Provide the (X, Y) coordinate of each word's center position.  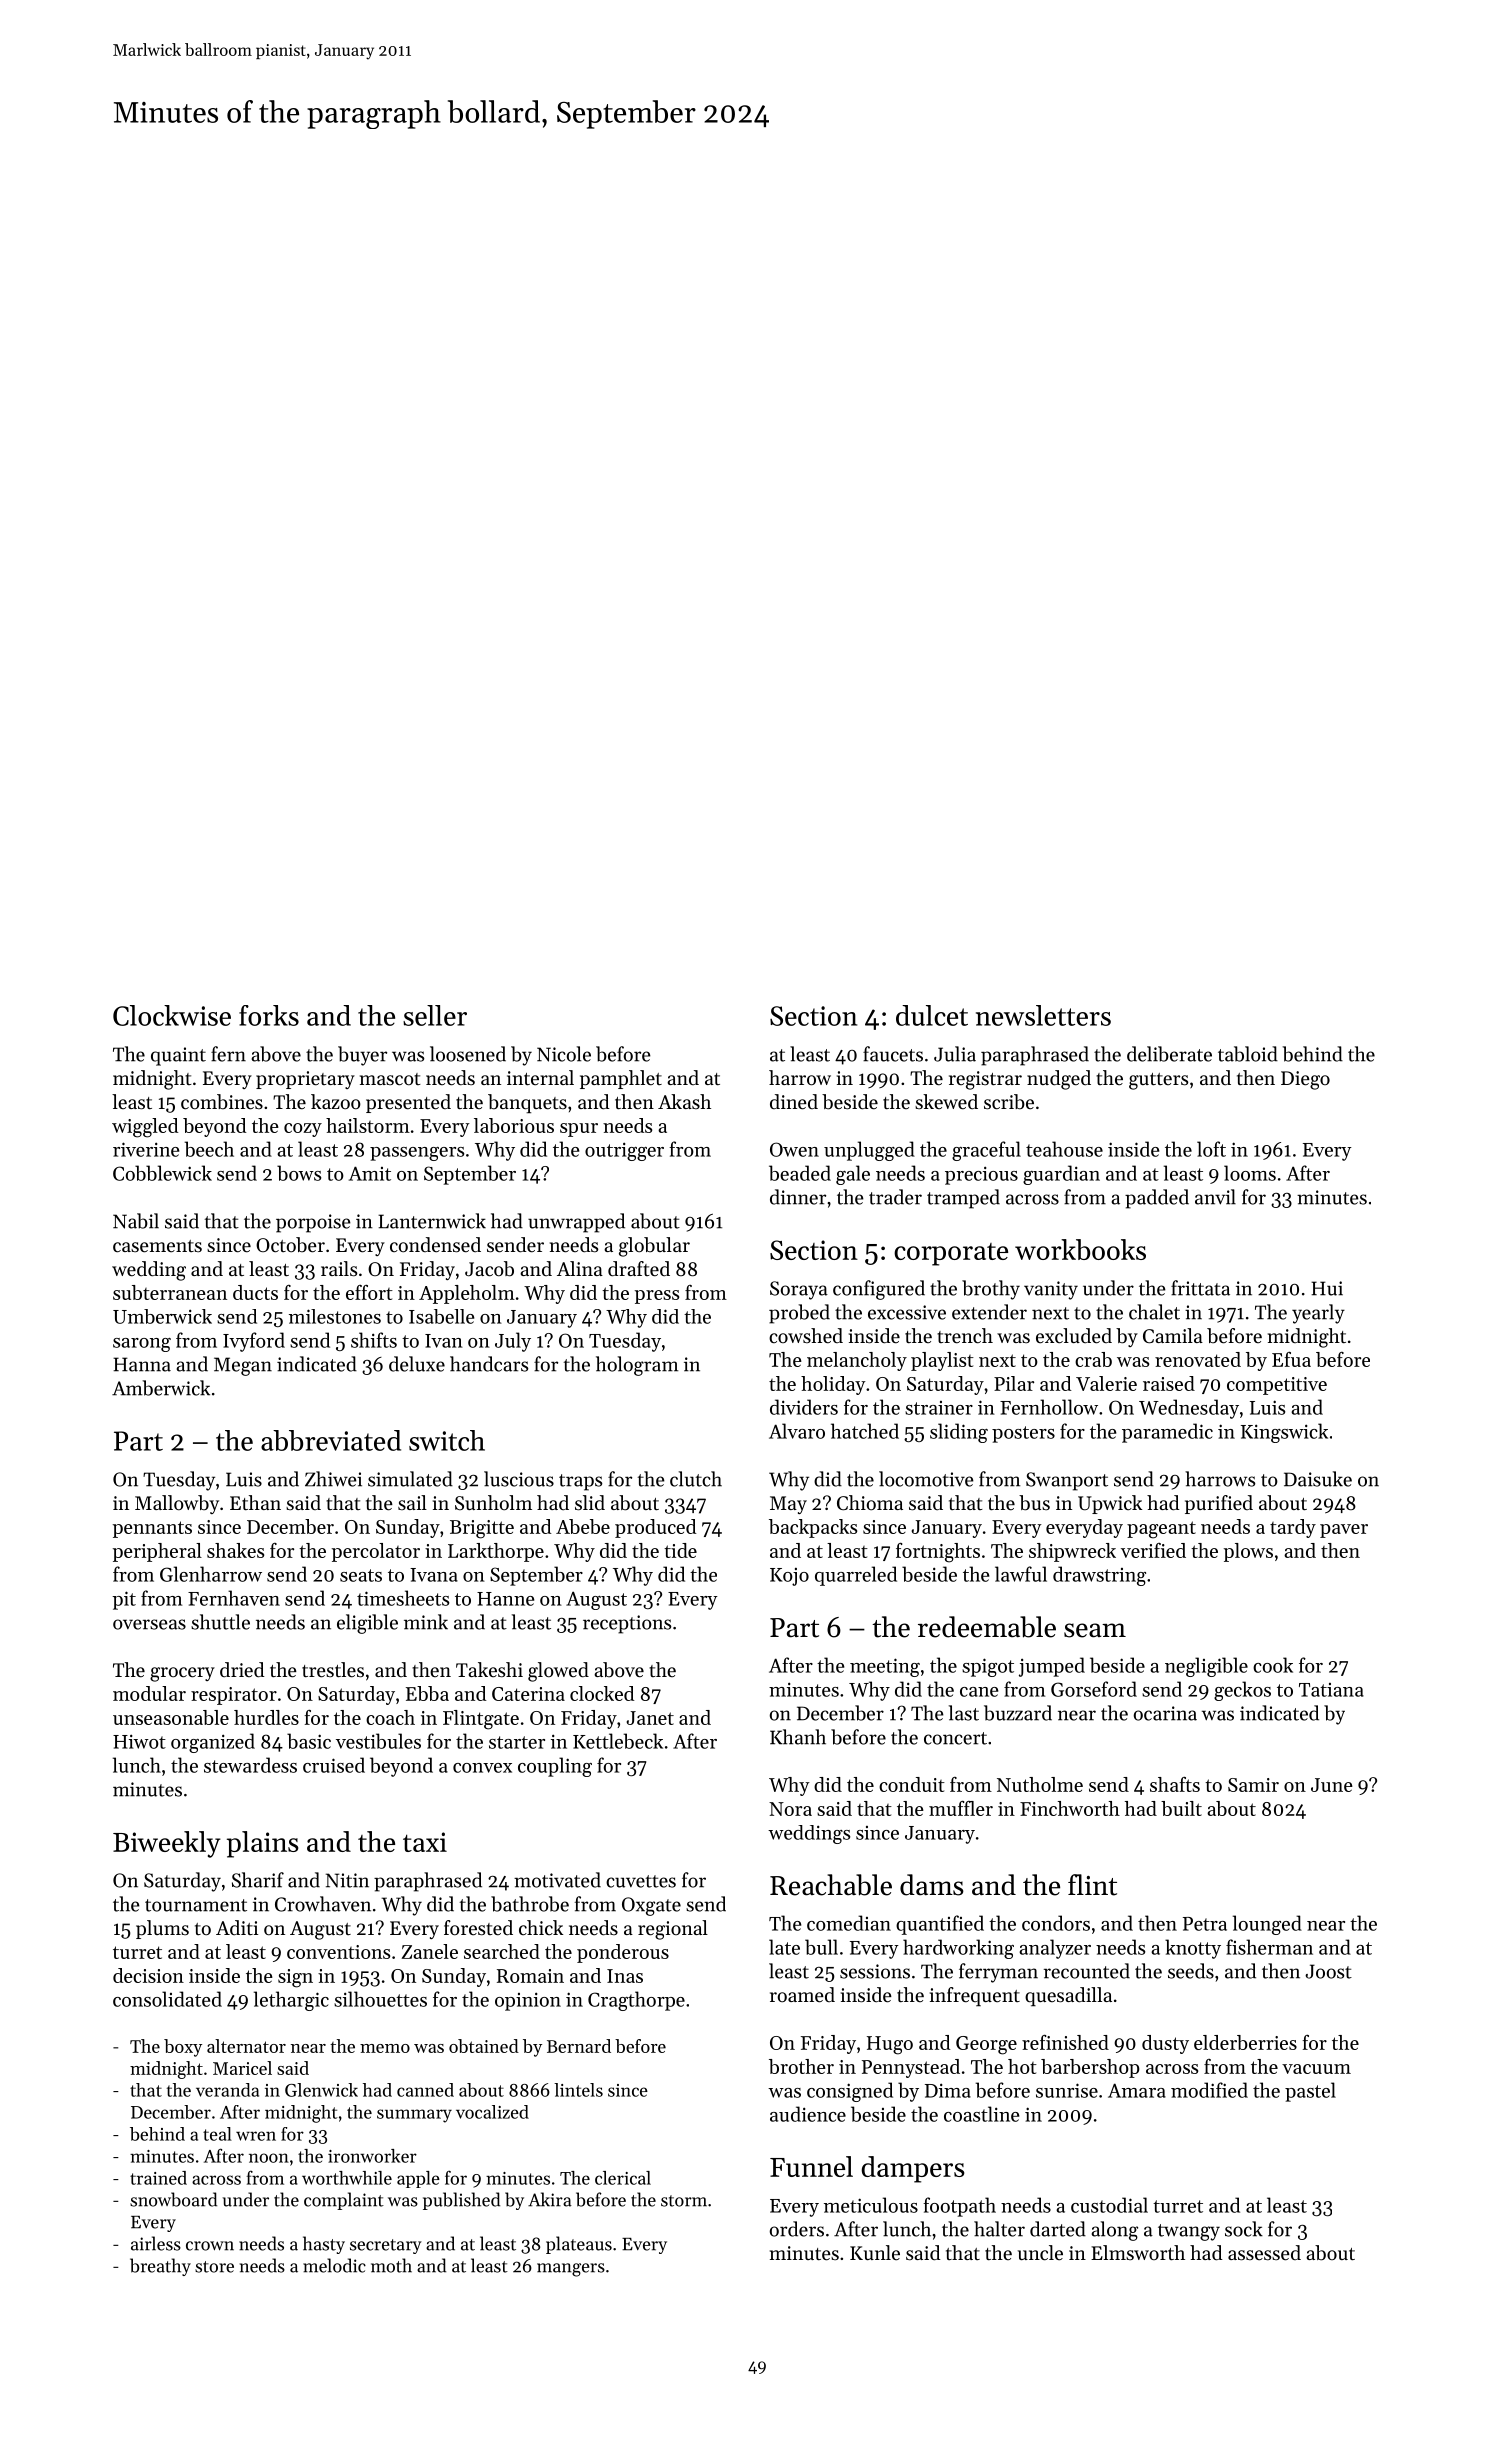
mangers (571, 2270)
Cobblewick (162, 1173)
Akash (684, 1101)
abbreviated (331, 1440)
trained (158, 2178)
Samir (1253, 1785)
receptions (627, 1624)
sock (1244, 2229)
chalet (1154, 1312)
